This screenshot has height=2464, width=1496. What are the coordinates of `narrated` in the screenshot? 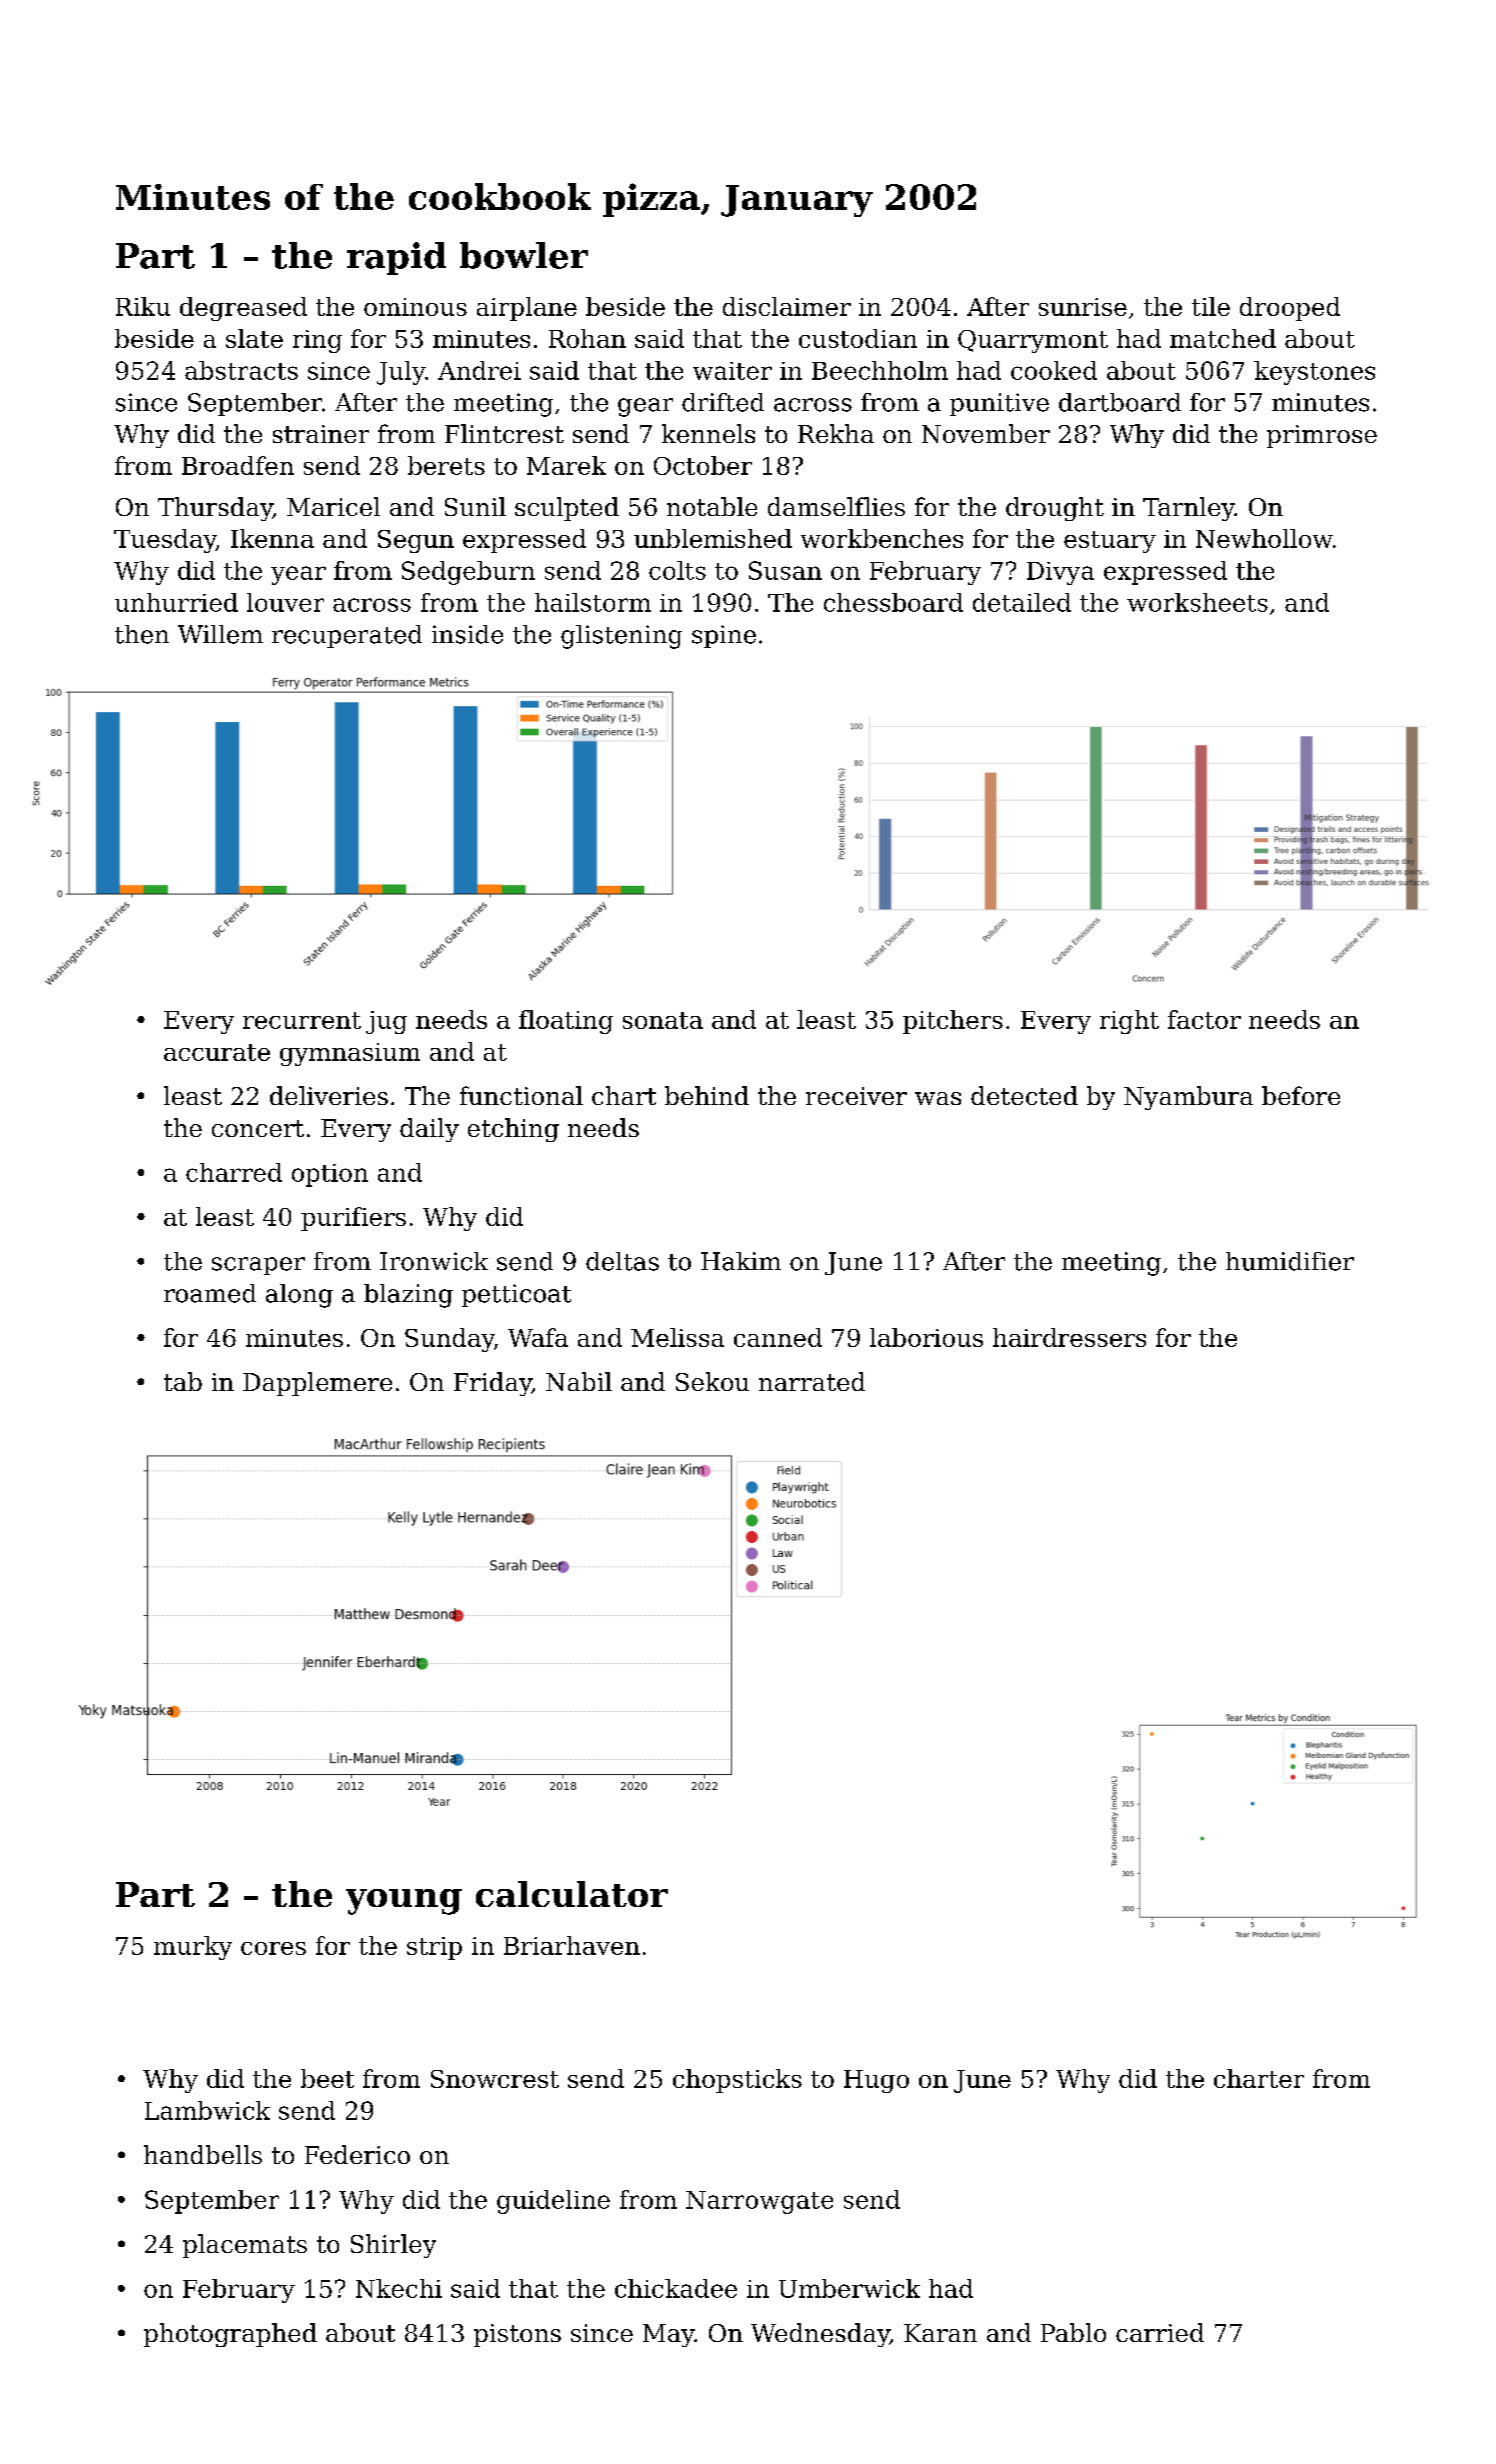 It's located at (812, 1381).
